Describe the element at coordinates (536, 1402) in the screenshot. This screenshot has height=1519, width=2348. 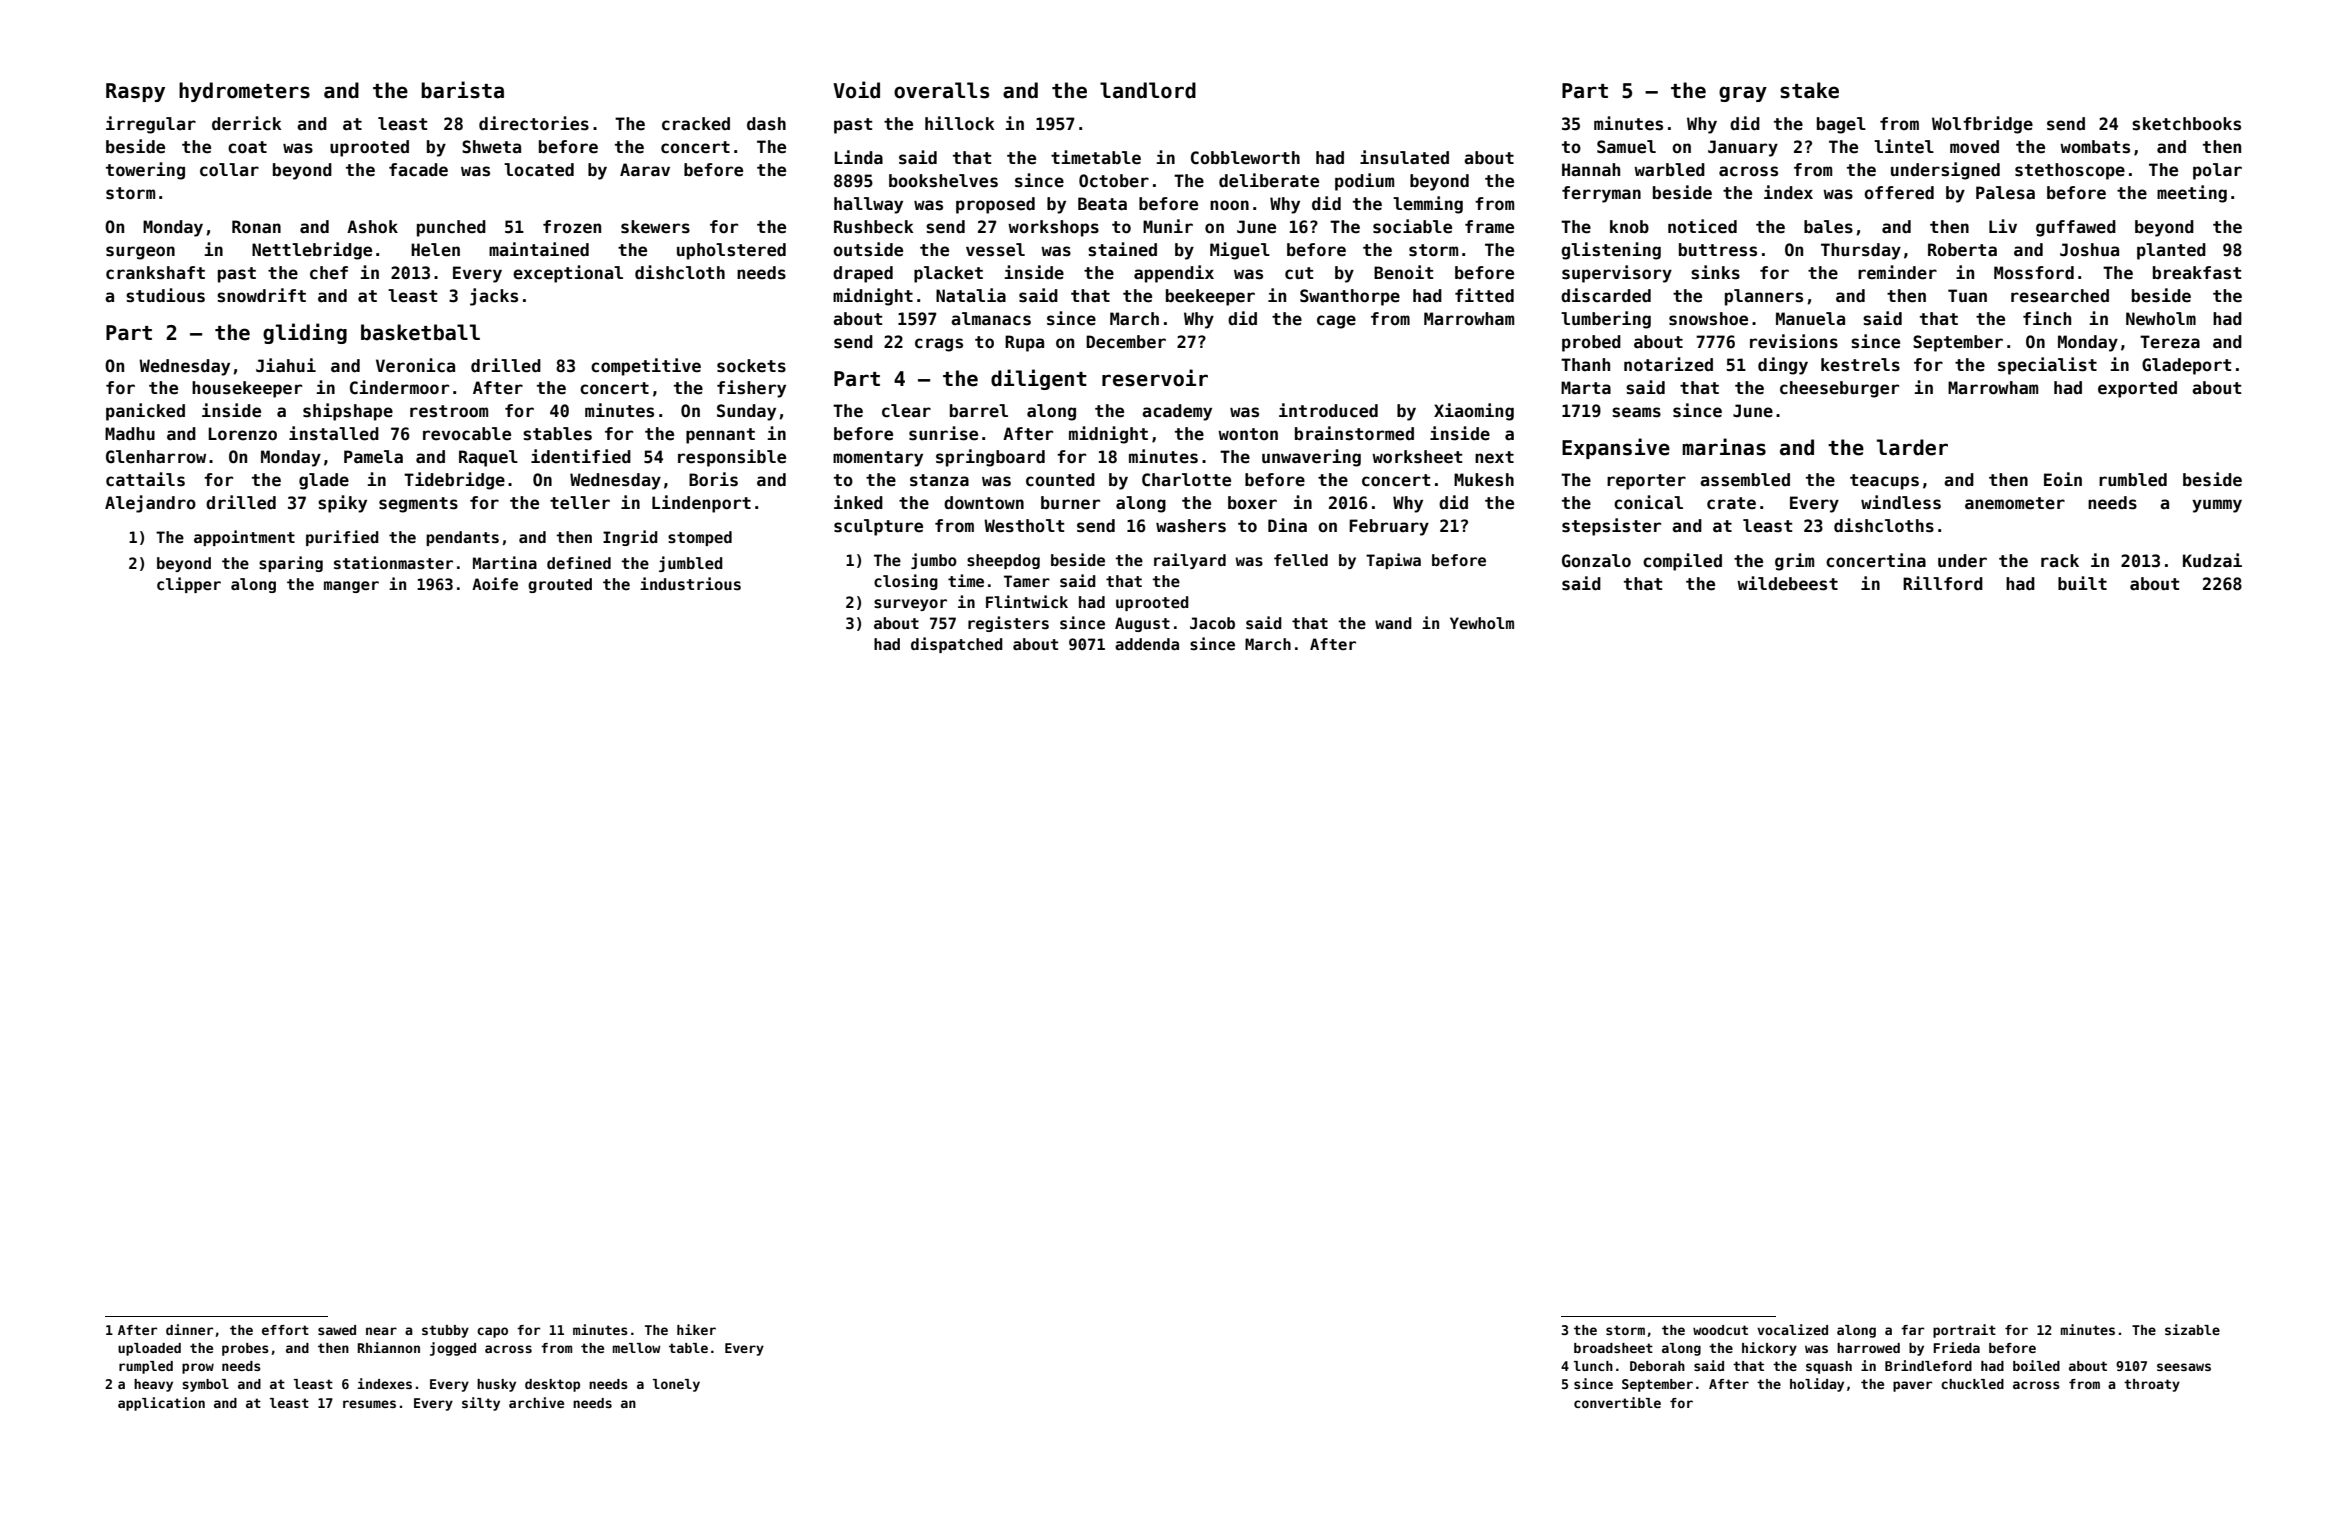
I see `archive` at that location.
